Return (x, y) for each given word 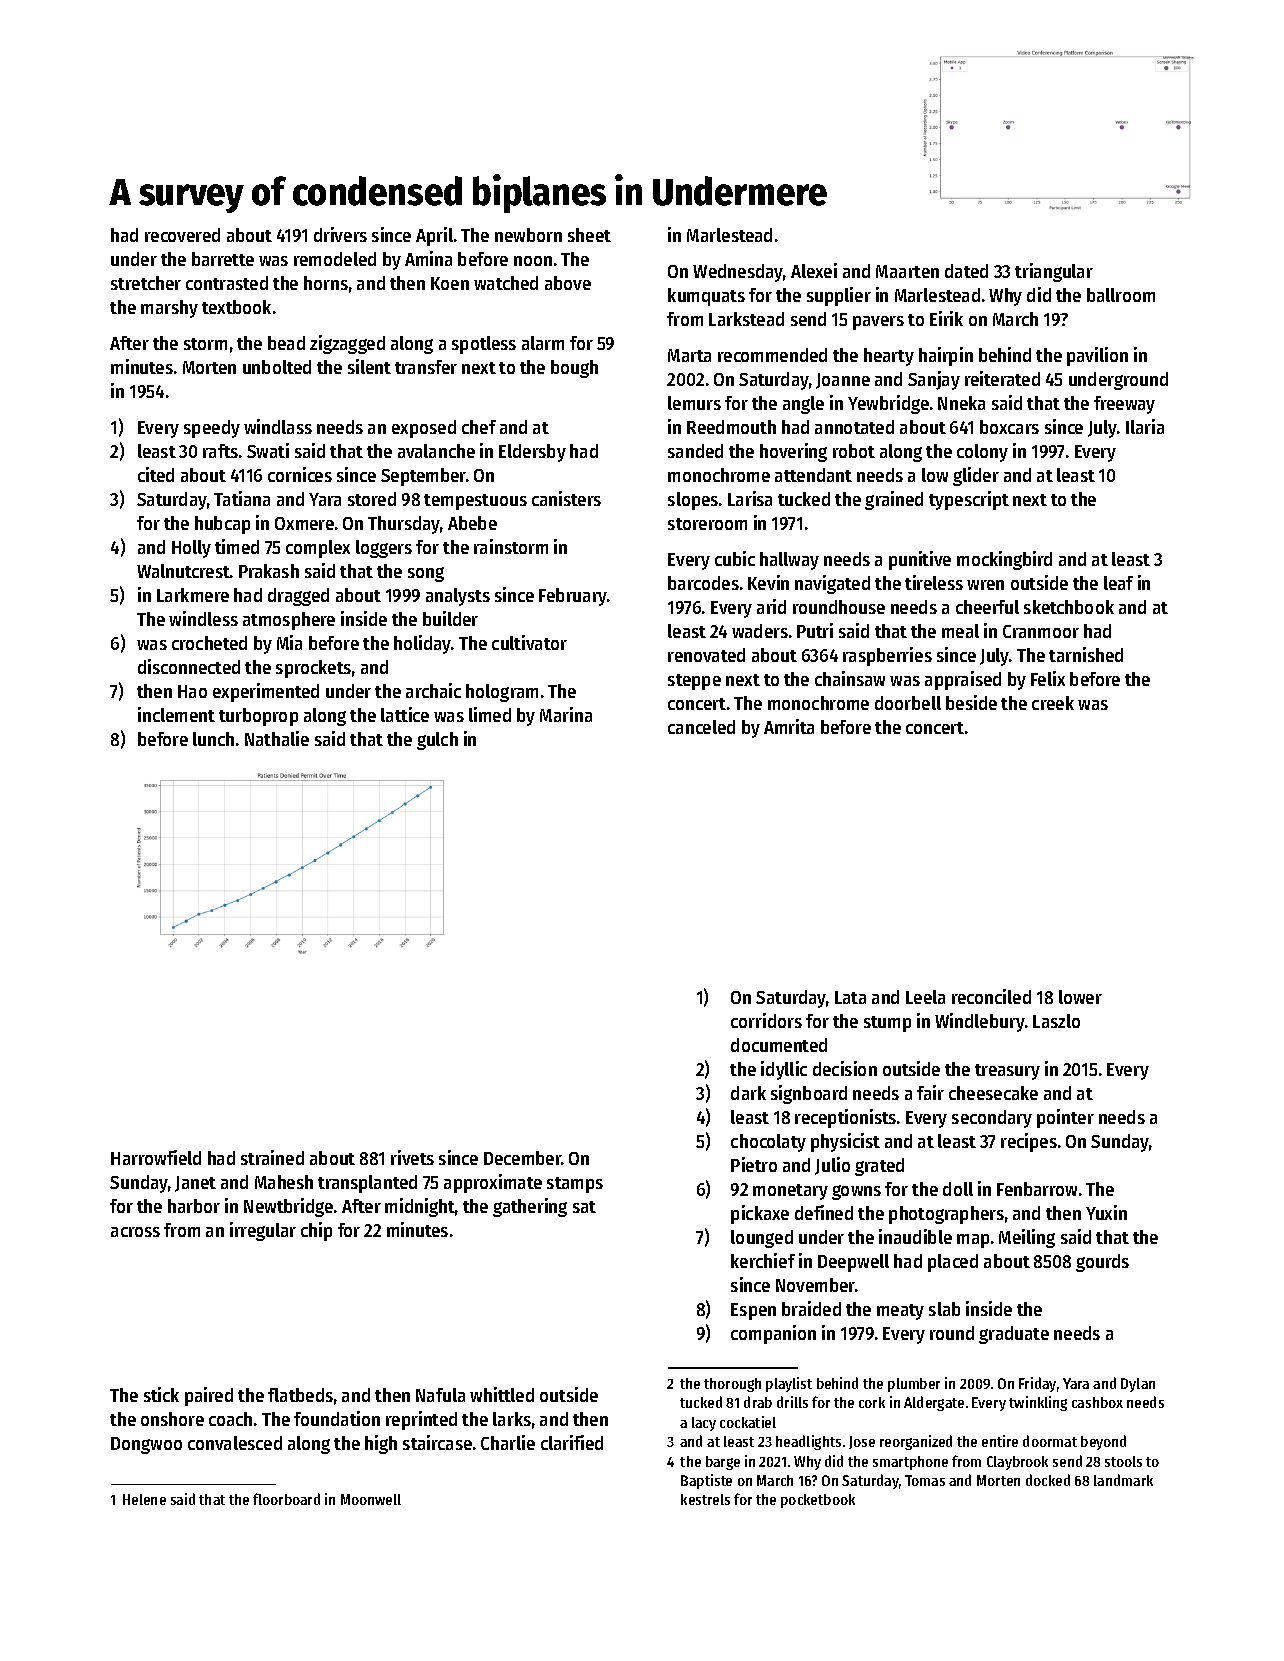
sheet (589, 235)
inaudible (915, 1236)
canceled (701, 727)
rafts (220, 451)
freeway (1124, 405)
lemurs (694, 403)
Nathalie (277, 738)
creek (1053, 703)
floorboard (286, 1499)
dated (966, 271)
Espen (753, 1311)
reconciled (991, 996)
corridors (766, 1020)
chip (316, 1231)
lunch (213, 739)
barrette (223, 259)
